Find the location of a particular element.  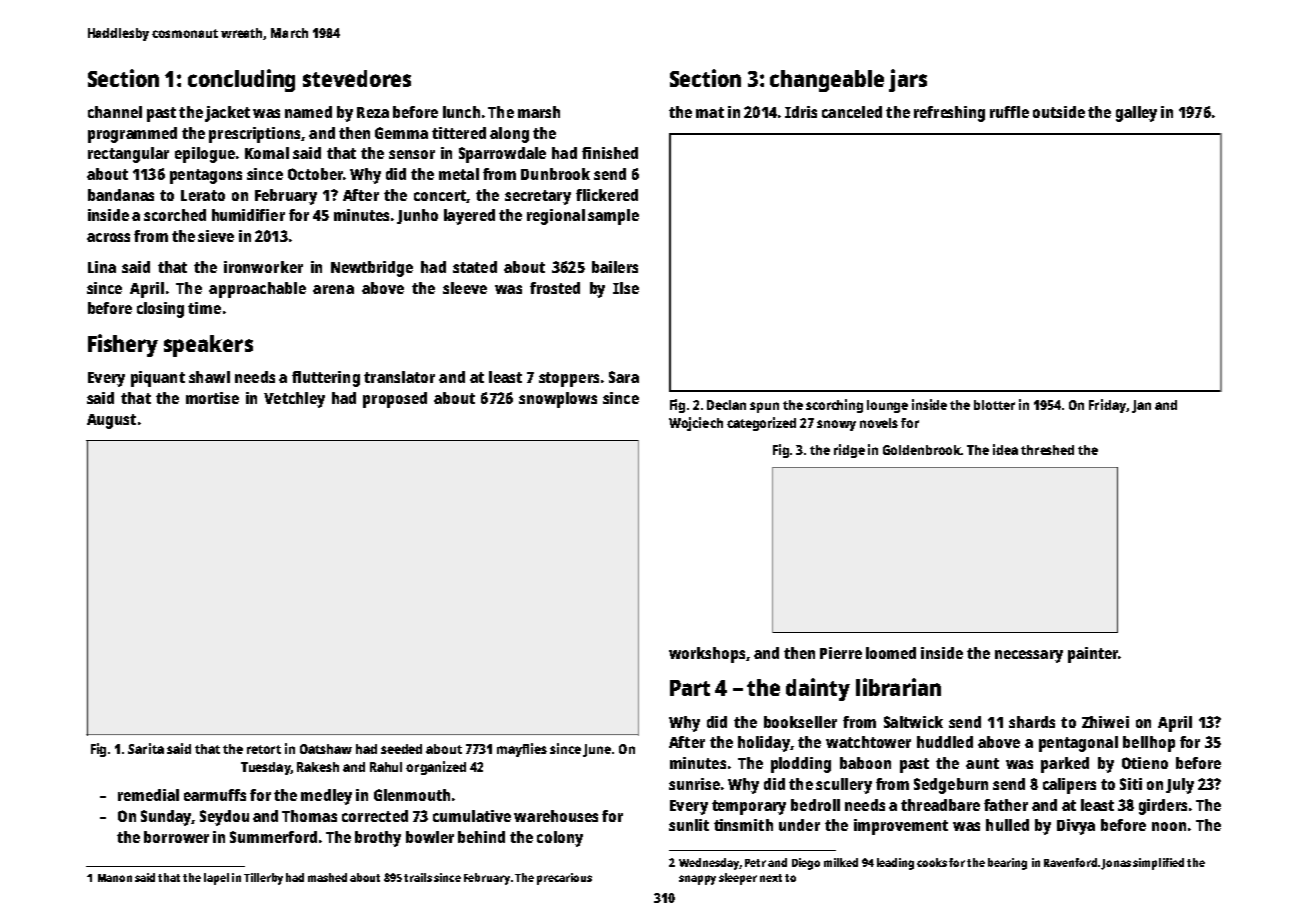

Jan is located at coordinates (1141, 406).
